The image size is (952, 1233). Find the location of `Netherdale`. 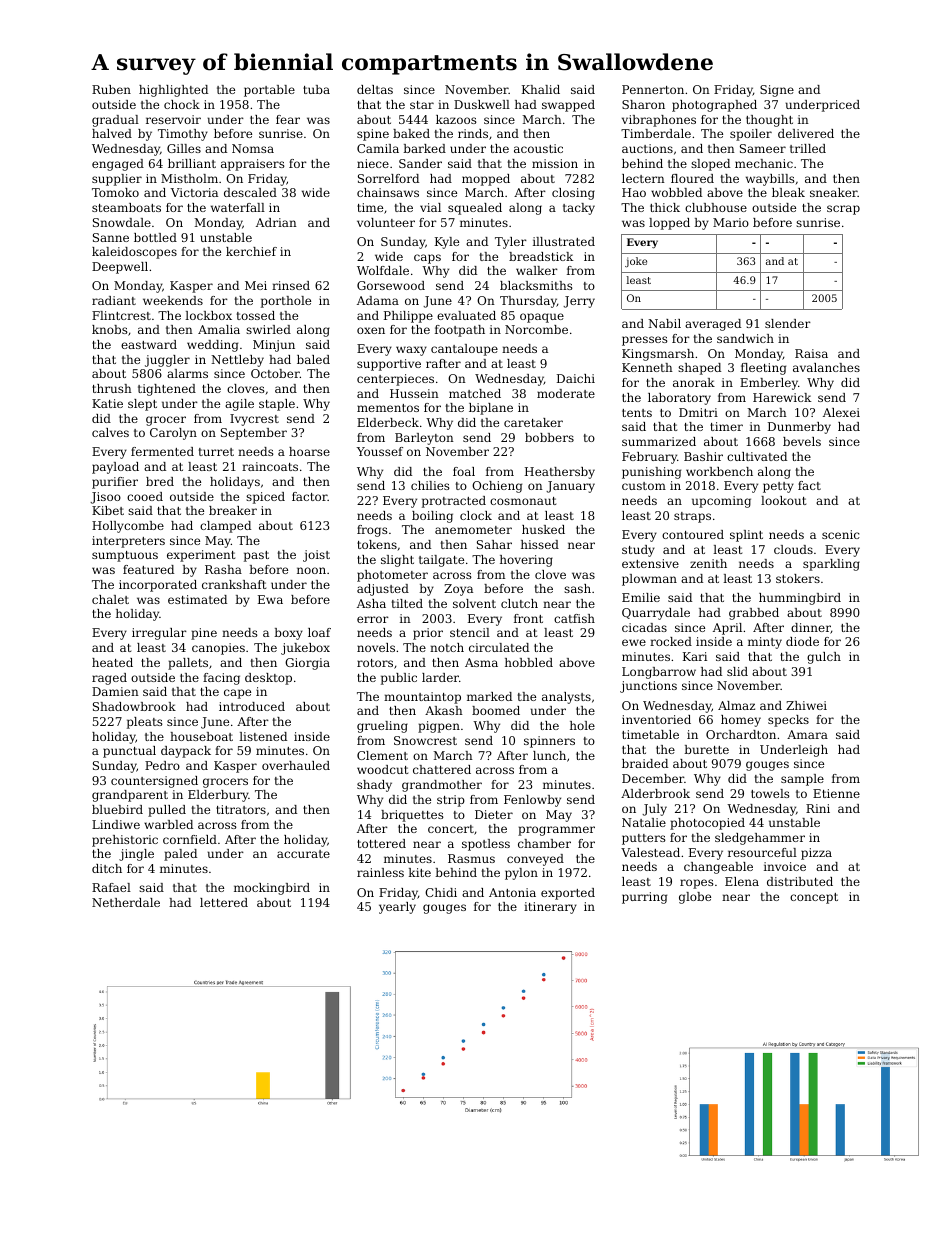

Netherdale is located at coordinates (126, 902).
